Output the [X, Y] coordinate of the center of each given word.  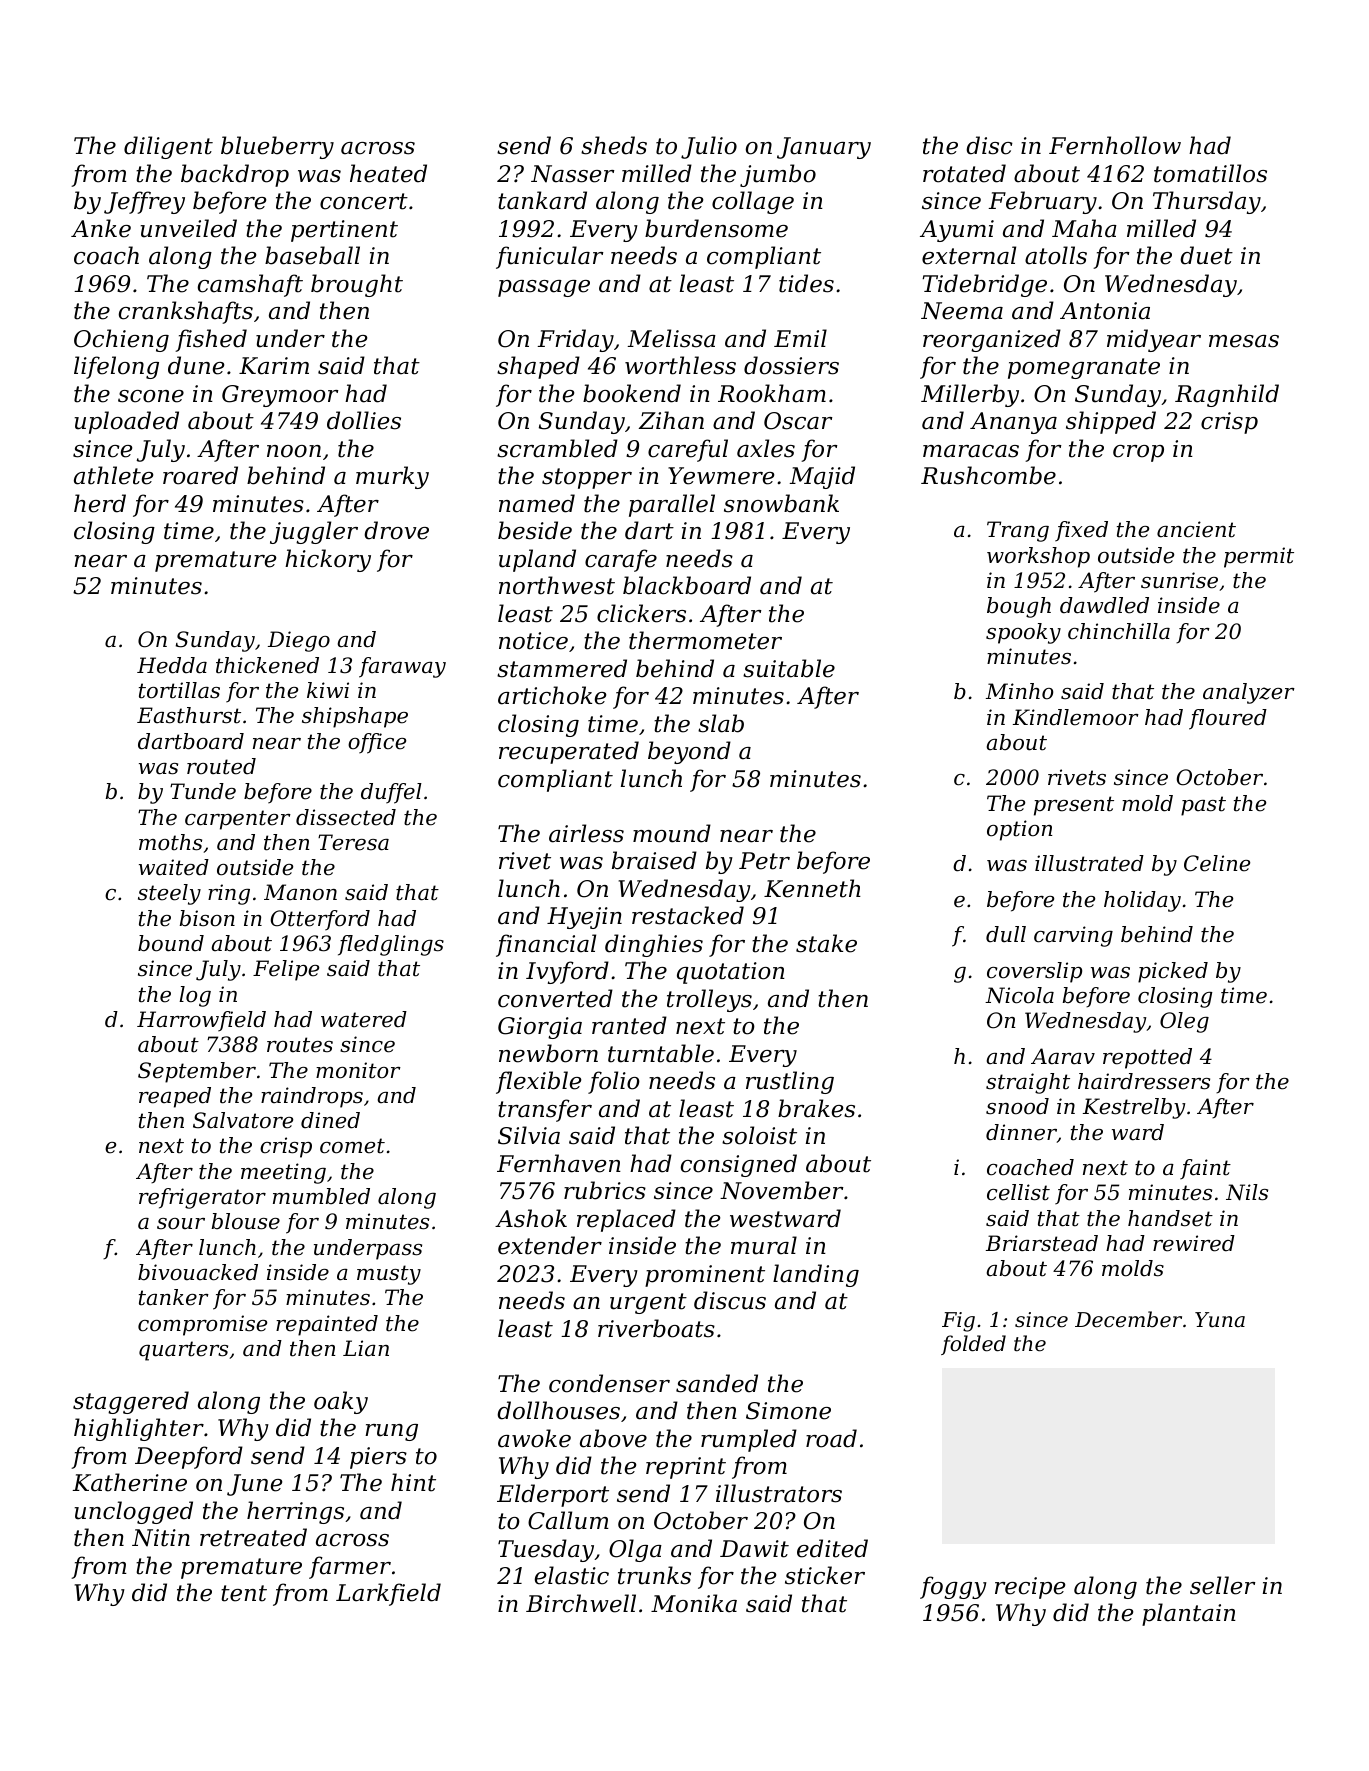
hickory [328, 560]
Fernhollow [1115, 145]
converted [555, 998]
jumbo [778, 175]
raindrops [312, 1097]
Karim [274, 366]
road [831, 1438]
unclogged [134, 1512]
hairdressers [1144, 1081]
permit [1259, 557]
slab [721, 723]
